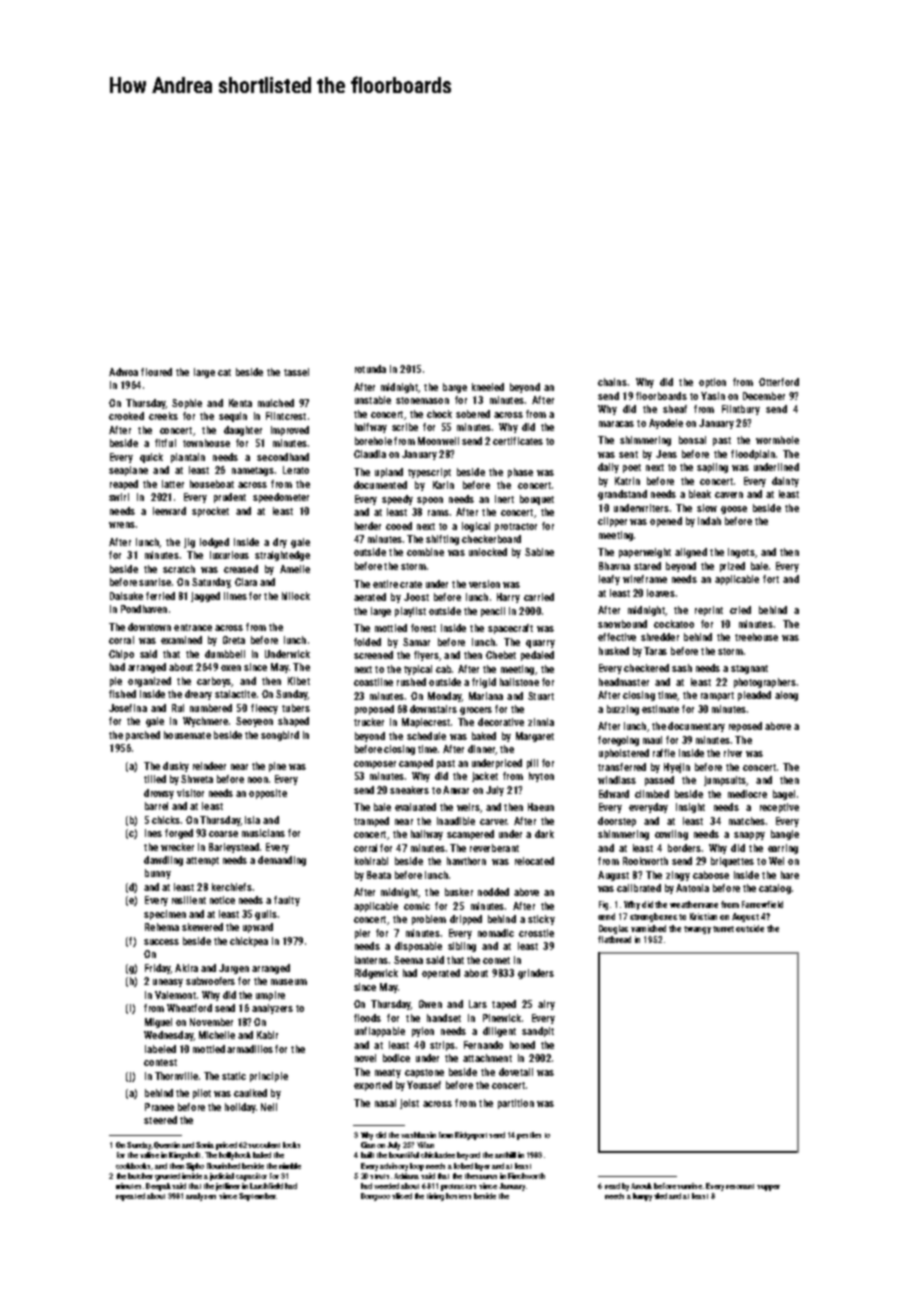  What do you see at coordinates (156, 372) in the screenshot?
I see `floured` at bounding box center [156, 372].
